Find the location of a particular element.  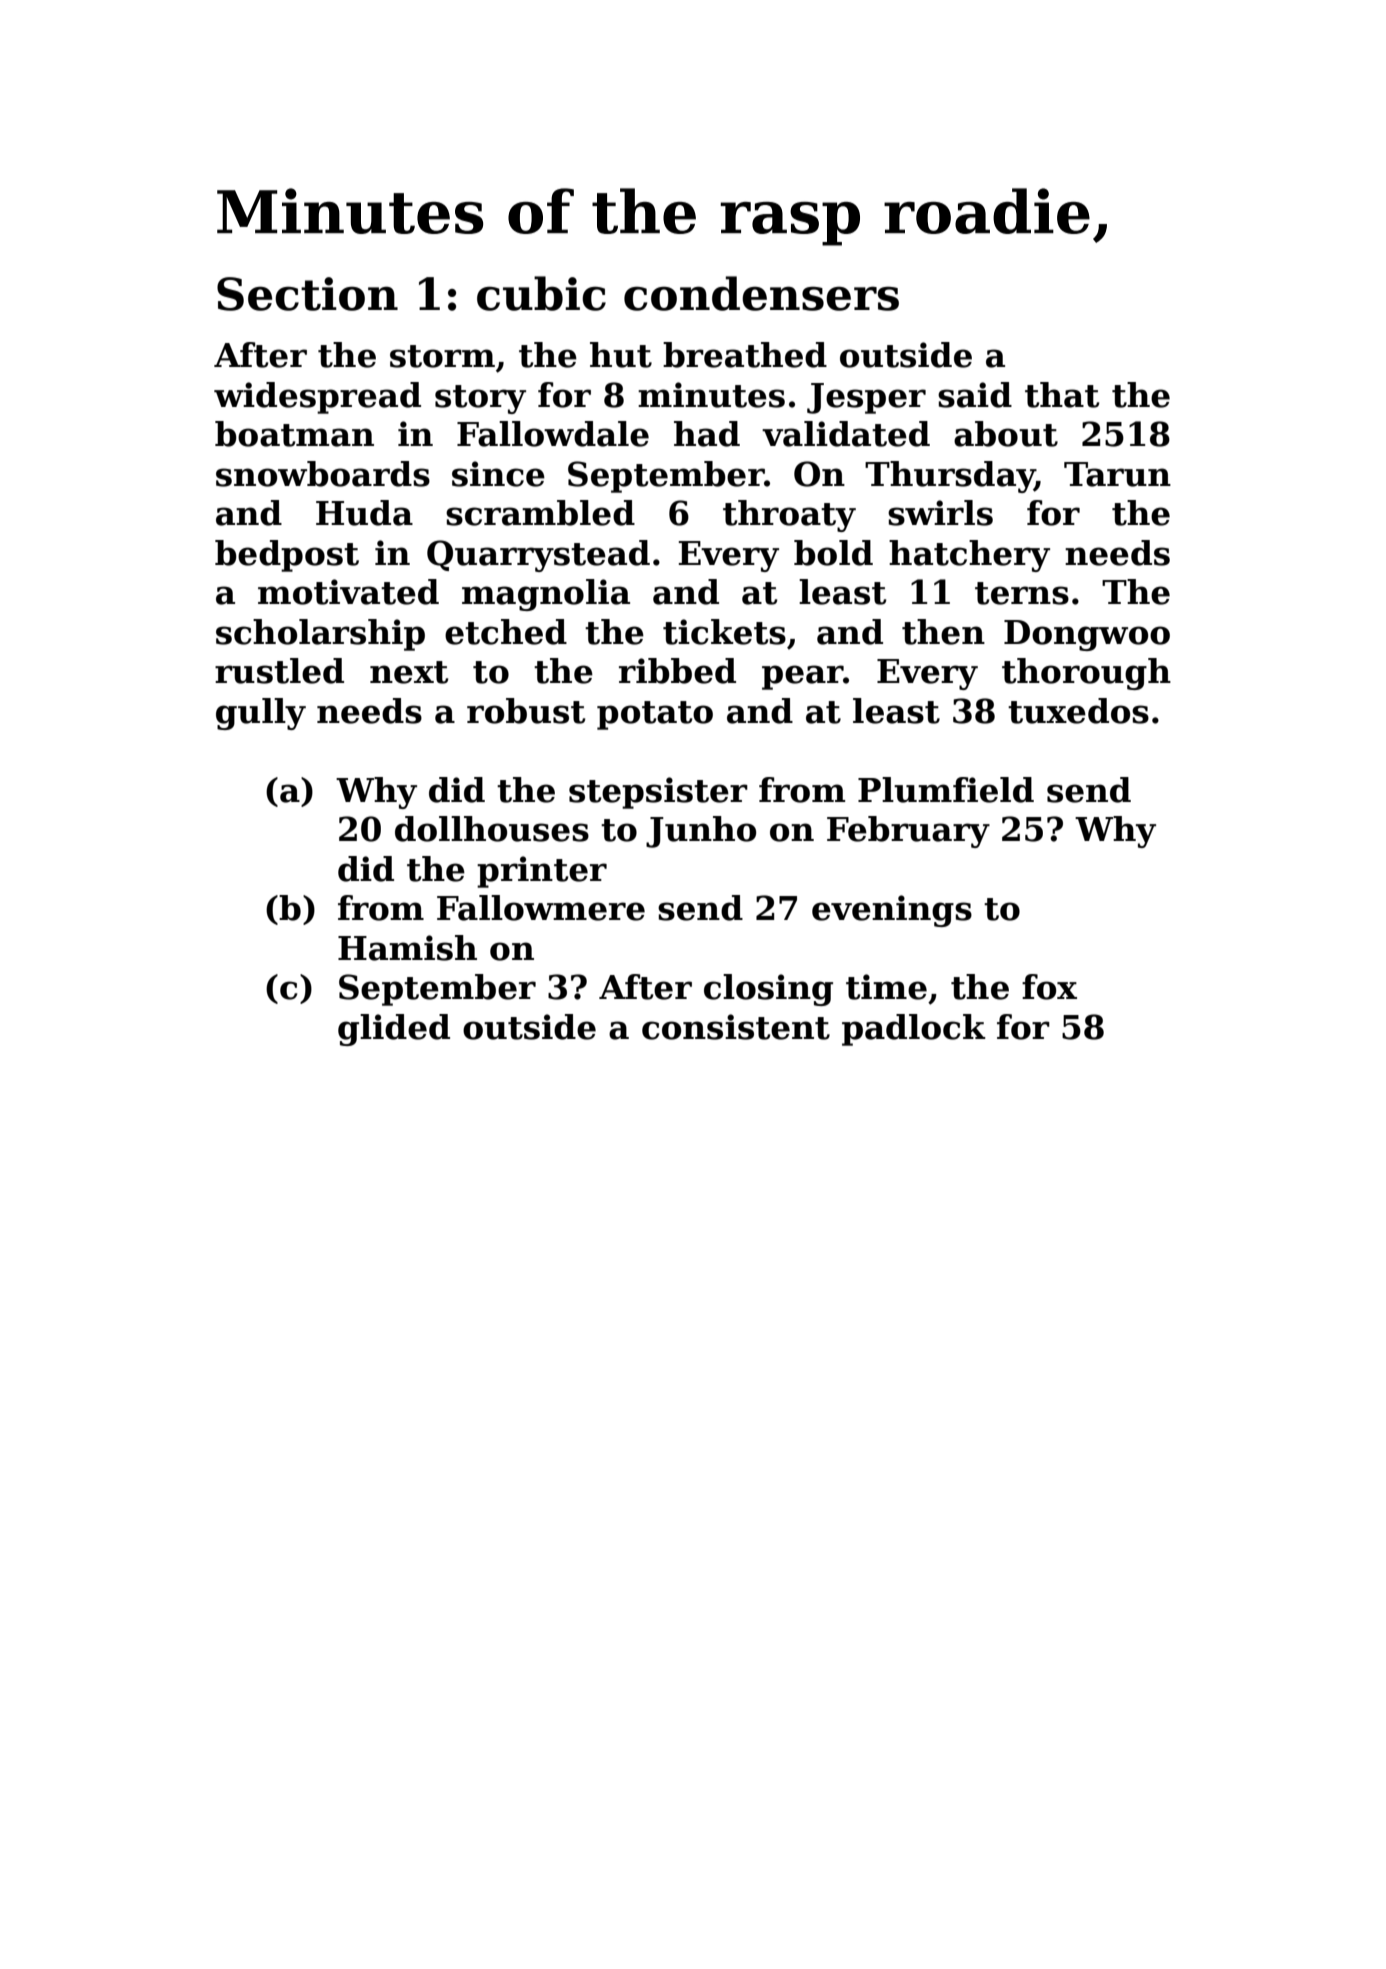

consistent is located at coordinates (736, 1027).
